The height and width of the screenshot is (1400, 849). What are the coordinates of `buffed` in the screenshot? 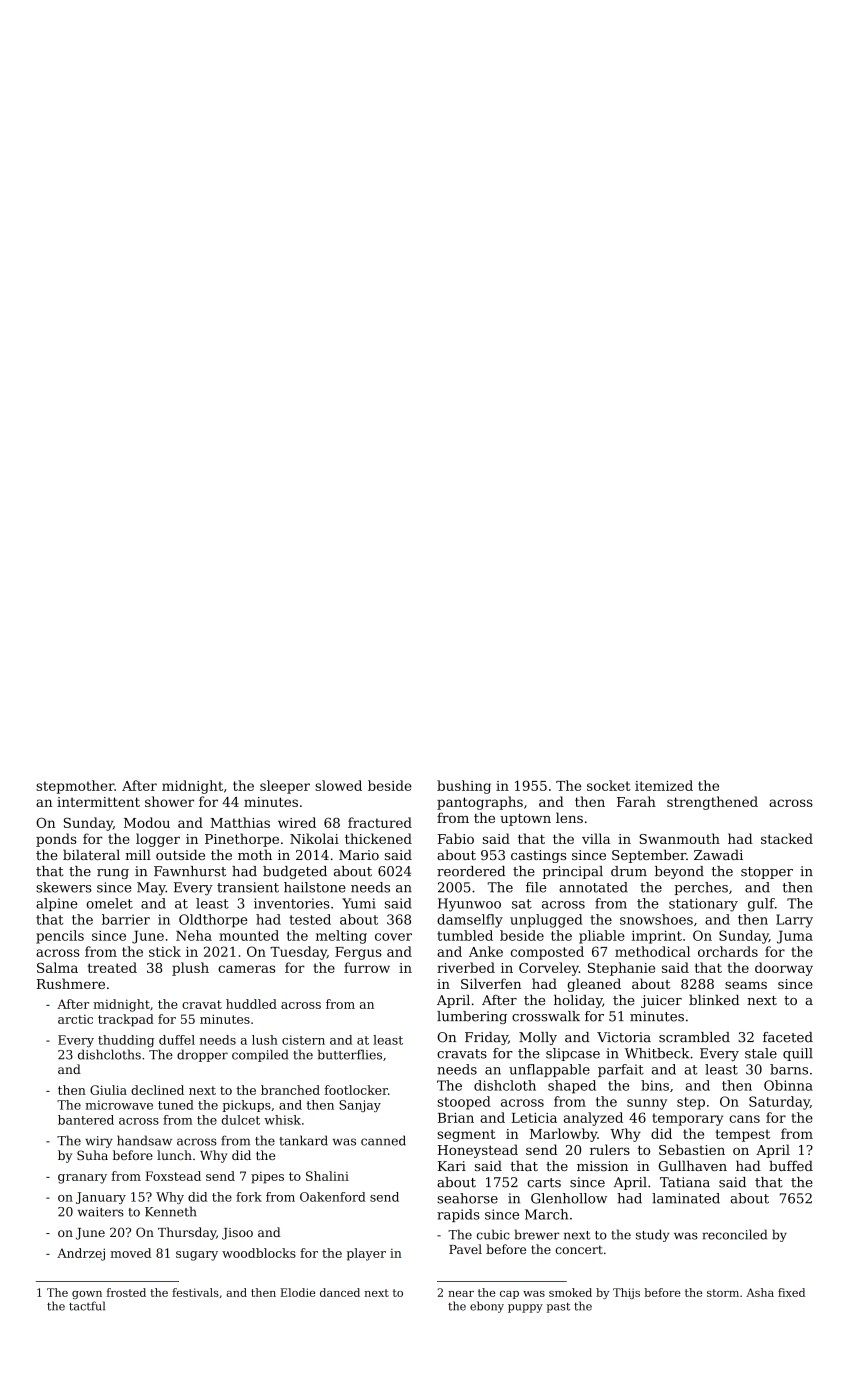 It's located at (791, 1165).
